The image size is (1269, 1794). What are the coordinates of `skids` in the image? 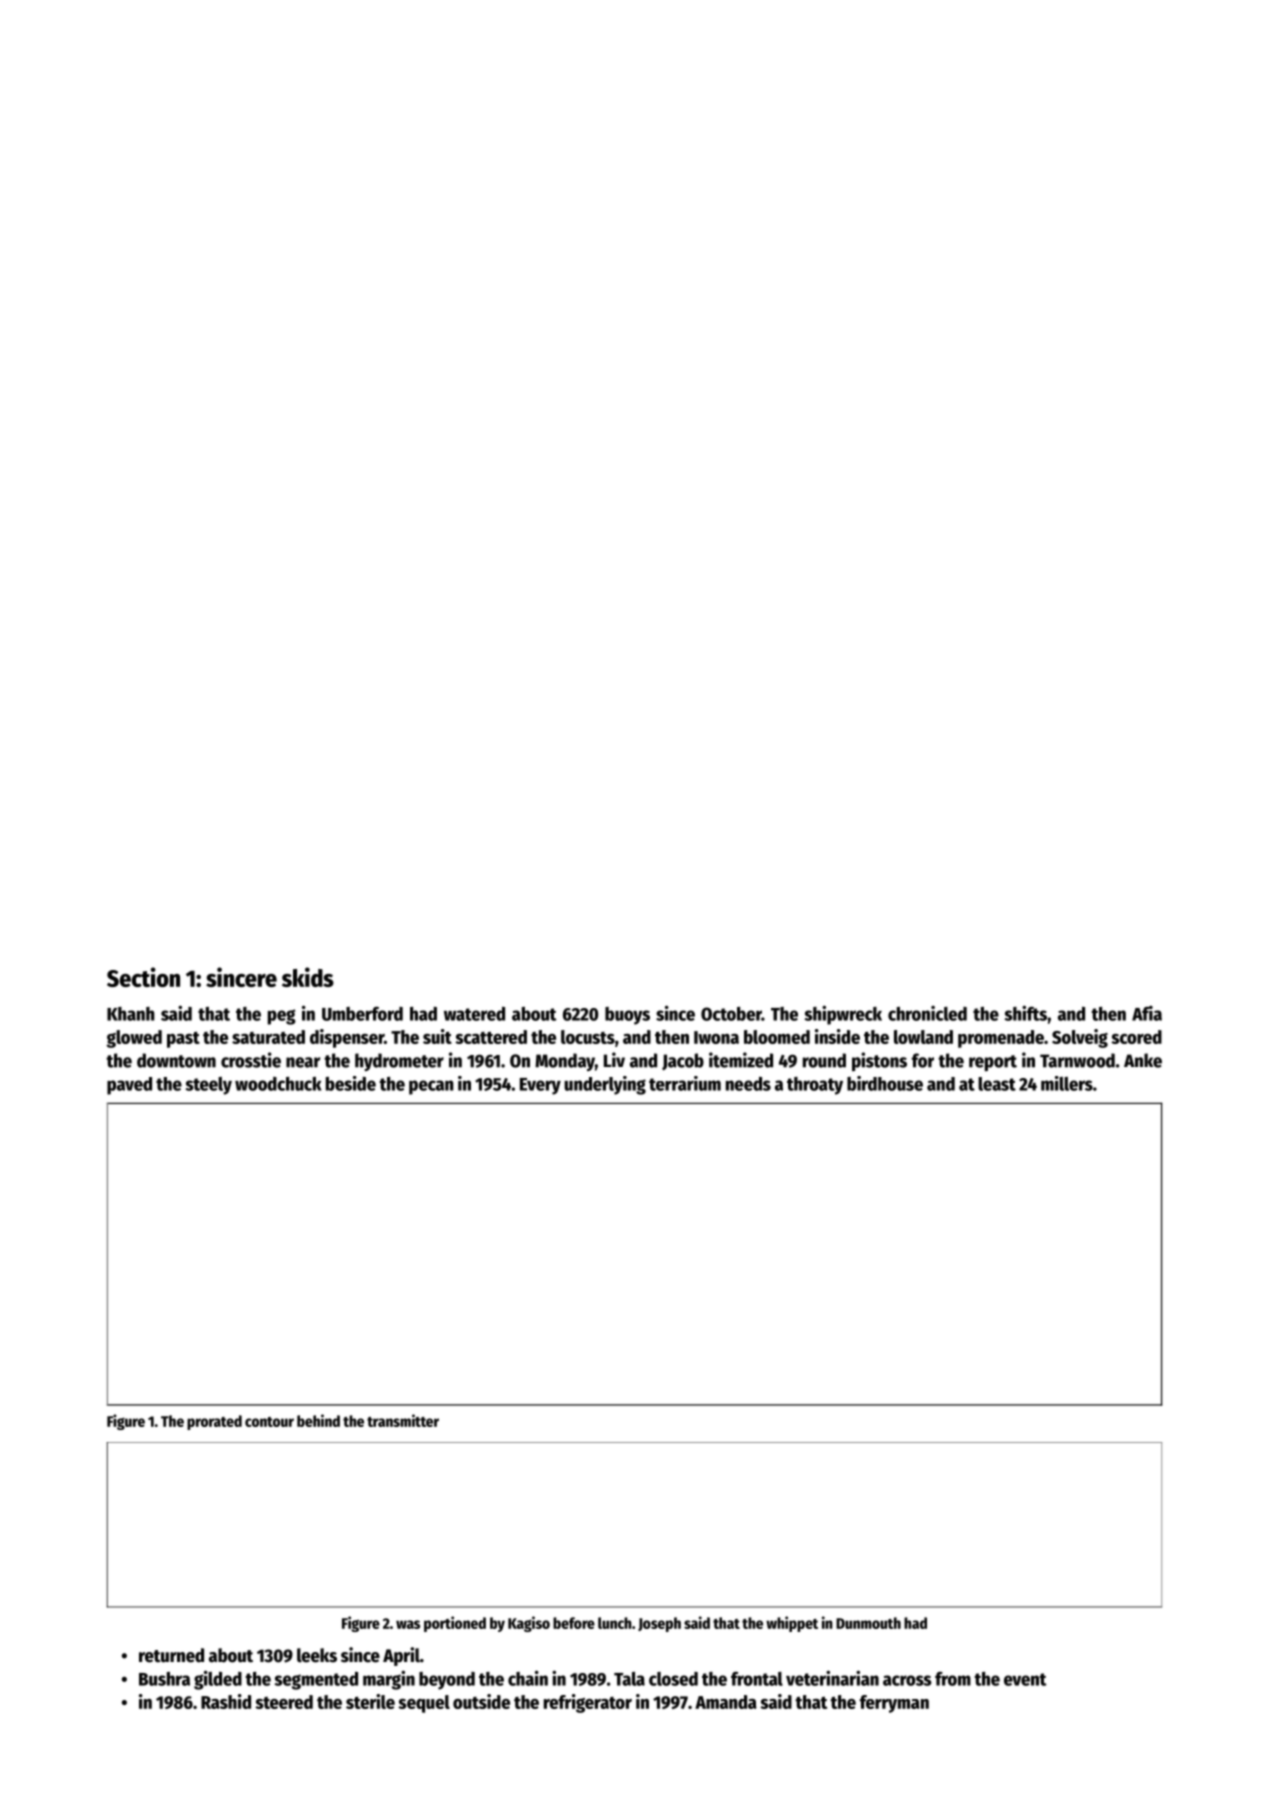 It's located at (308, 977).
